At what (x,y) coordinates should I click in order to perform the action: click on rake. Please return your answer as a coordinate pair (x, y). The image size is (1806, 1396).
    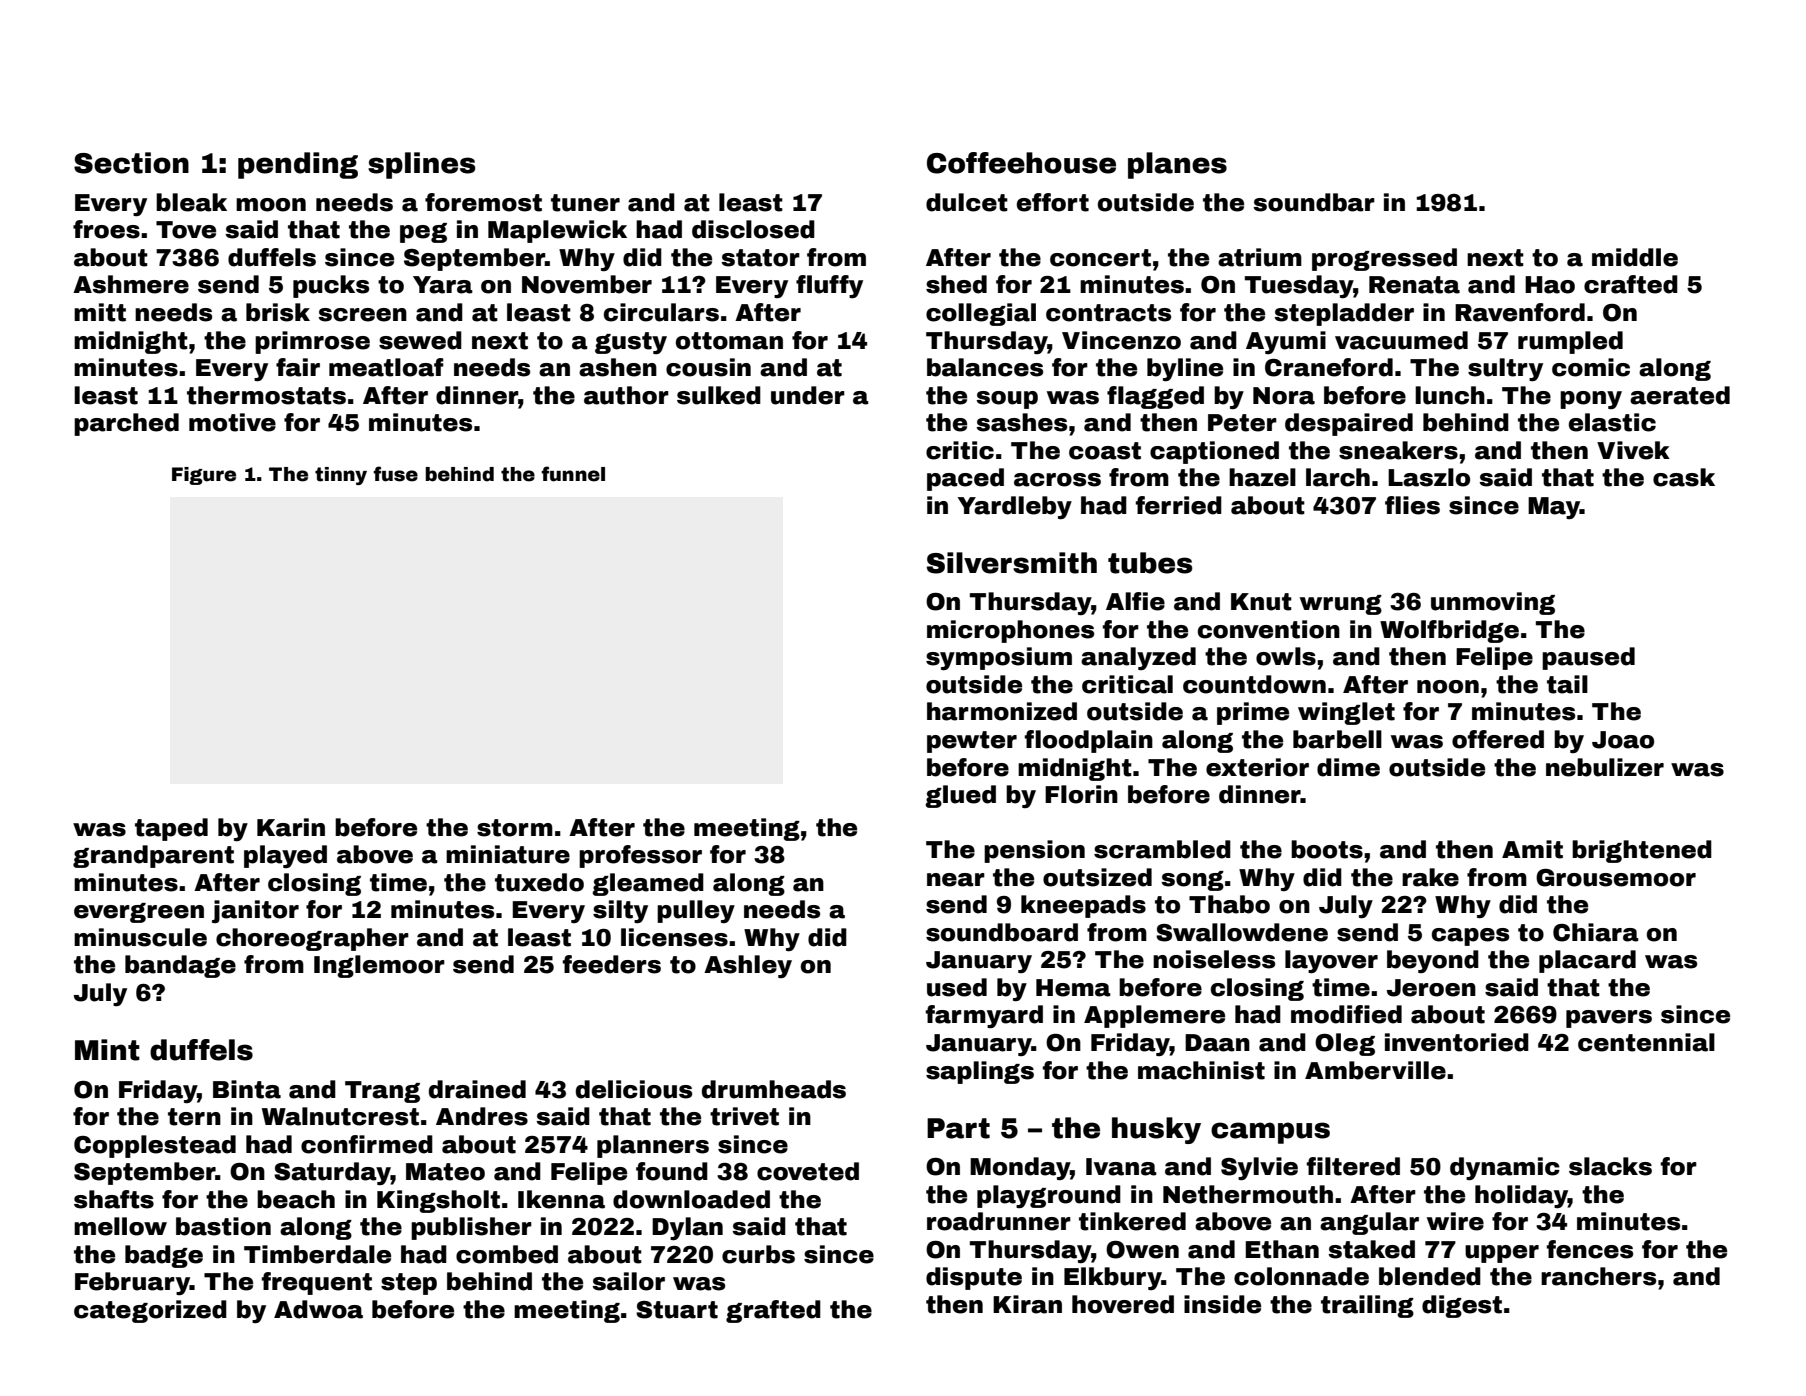
    Looking at the image, I should click on (1430, 877).
